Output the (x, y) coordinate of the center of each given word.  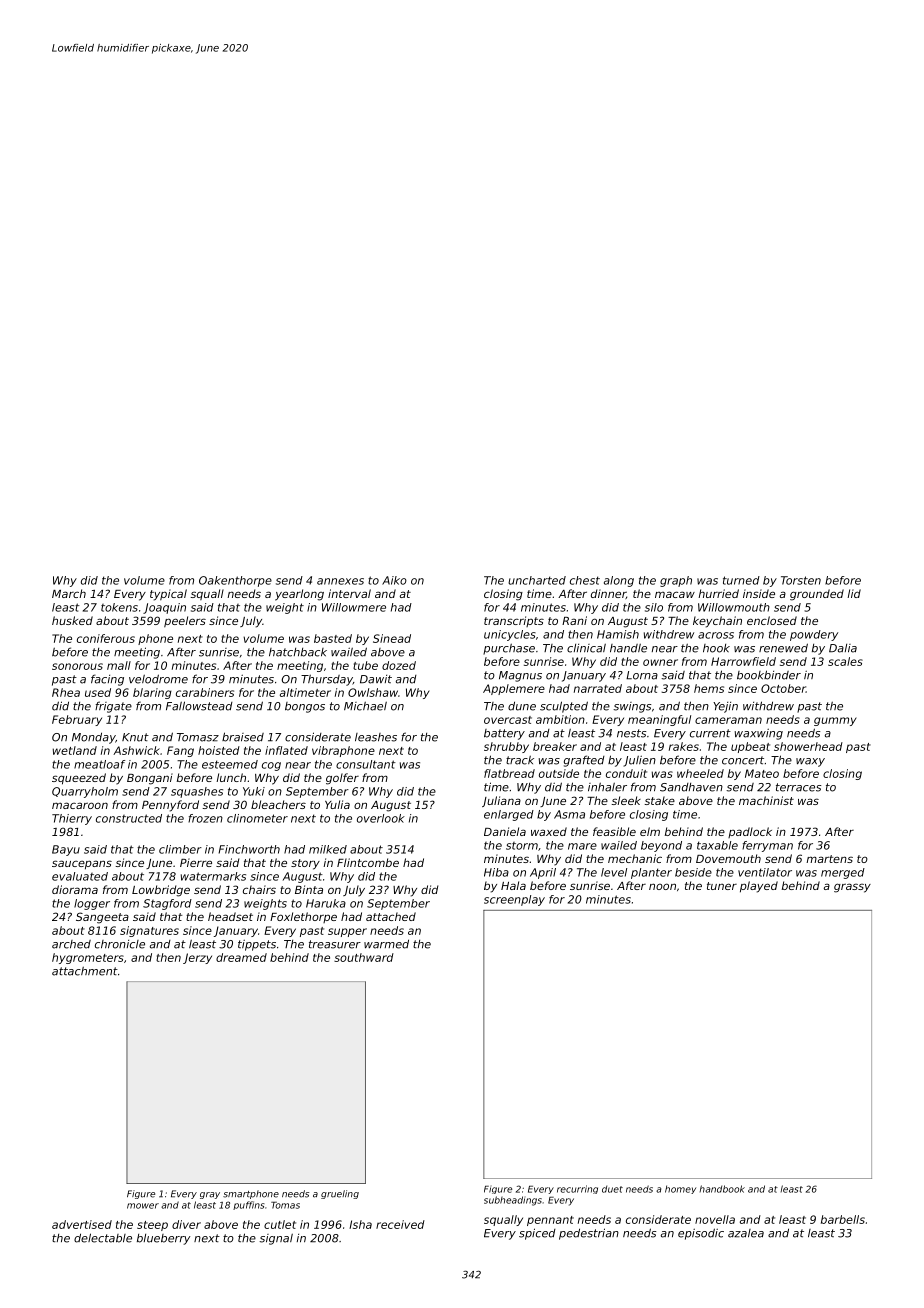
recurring (577, 1189)
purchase (509, 649)
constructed (129, 818)
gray (210, 1195)
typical (168, 595)
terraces (798, 787)
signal (276, 1239)
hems (709, 688)
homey (680, 1189)
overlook (381, 818)
